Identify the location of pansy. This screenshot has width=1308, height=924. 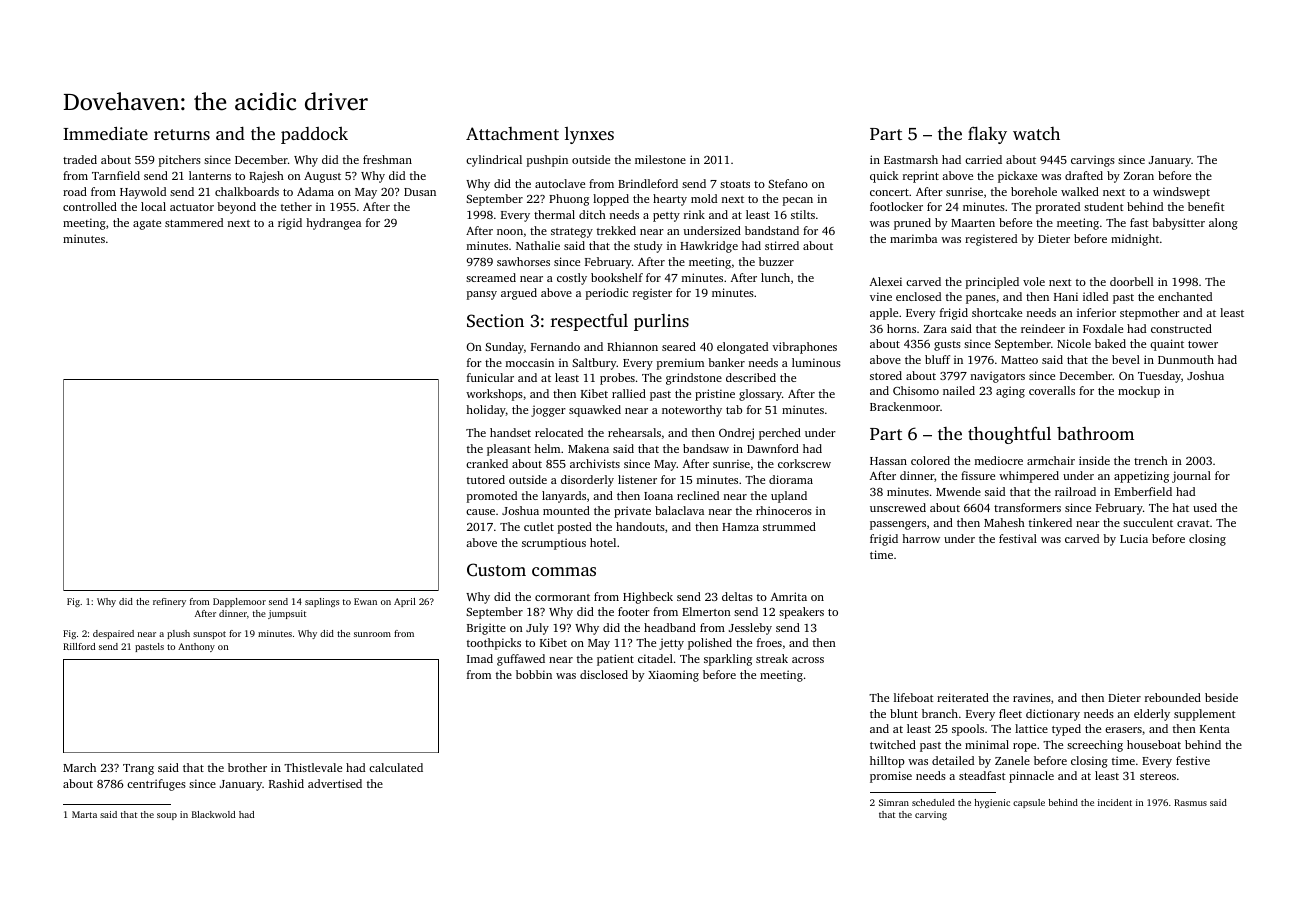
(482, 295).
